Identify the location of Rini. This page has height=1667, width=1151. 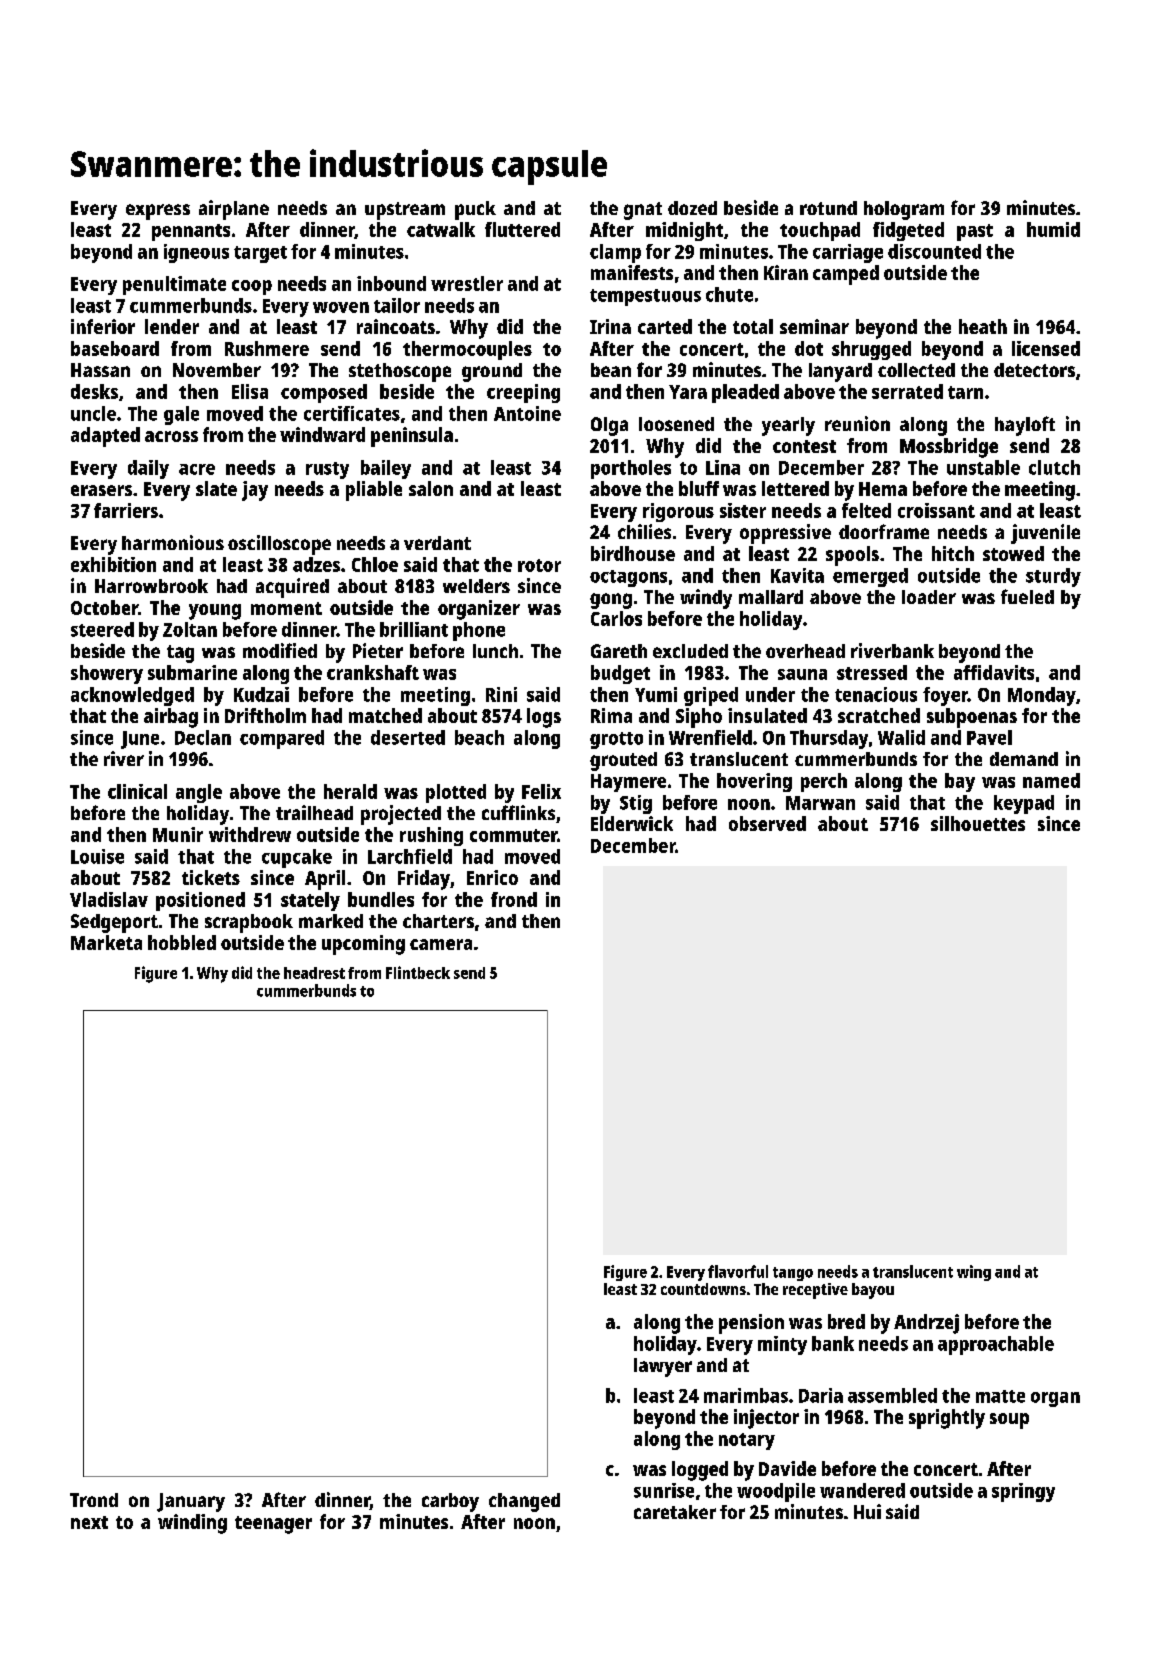
(501, 694).
